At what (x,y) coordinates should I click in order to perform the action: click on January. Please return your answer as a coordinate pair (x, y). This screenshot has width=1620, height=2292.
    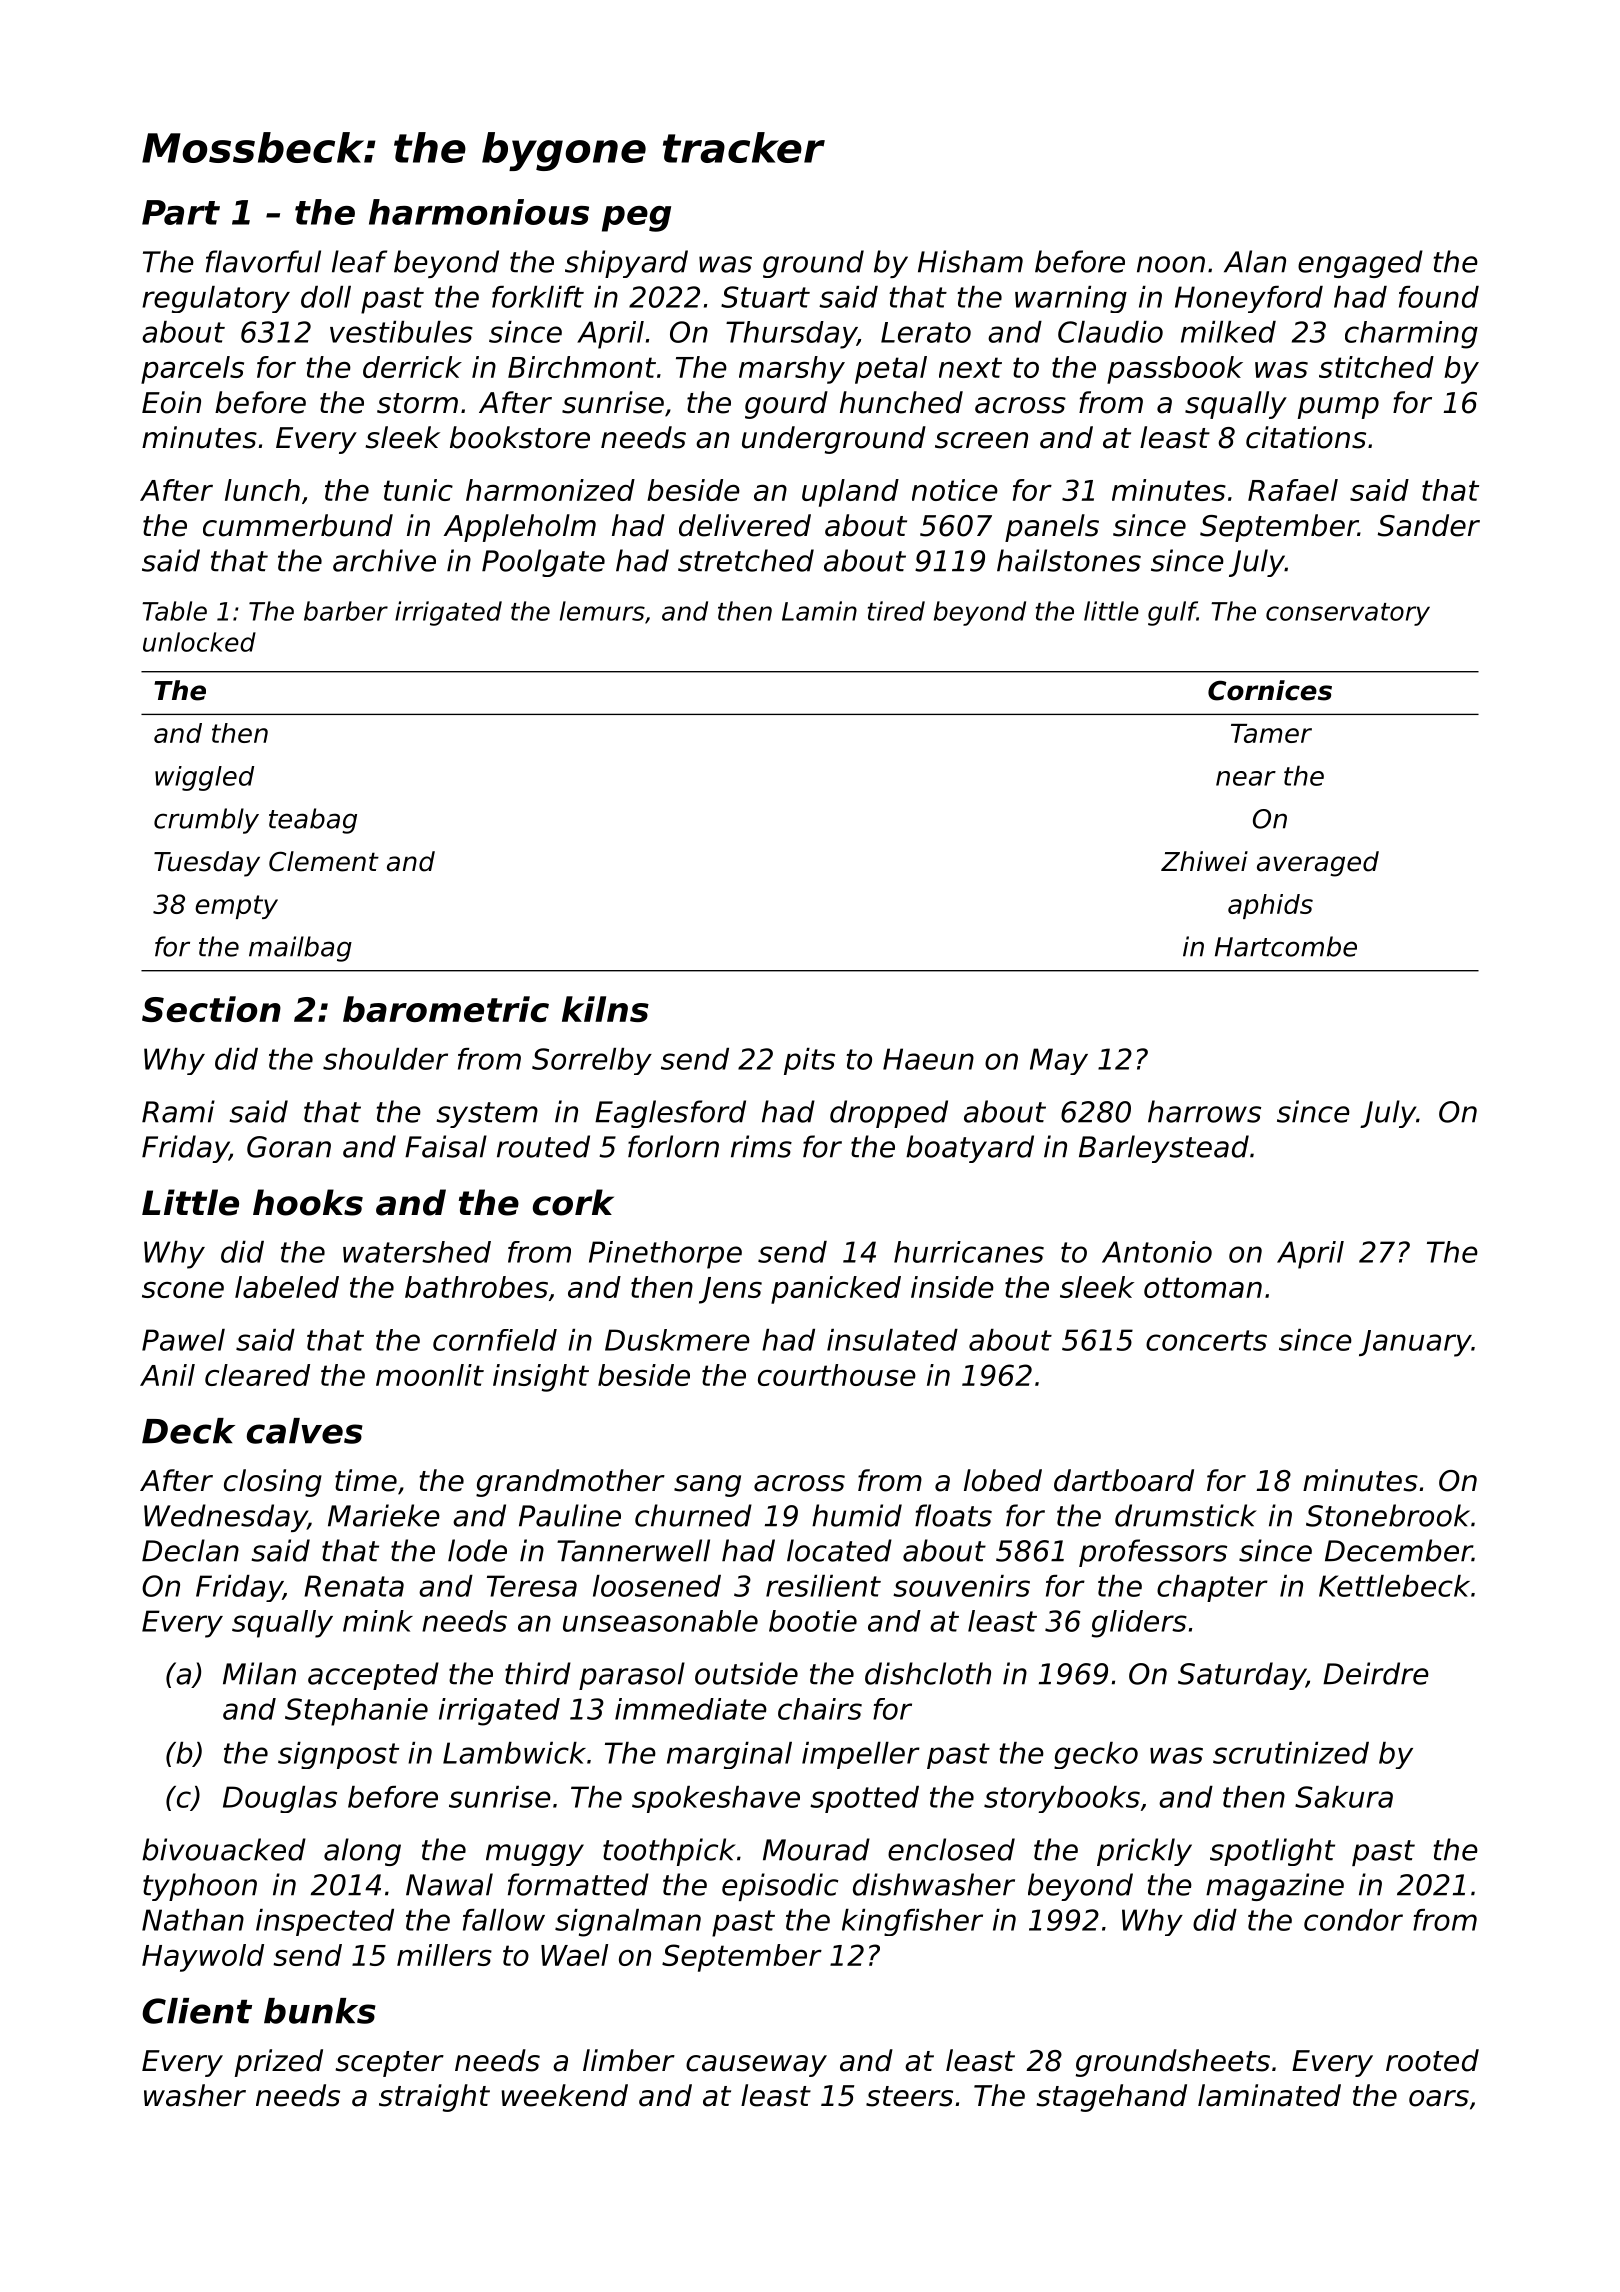
    Looking at the image, I should click on (1415, 1343).
